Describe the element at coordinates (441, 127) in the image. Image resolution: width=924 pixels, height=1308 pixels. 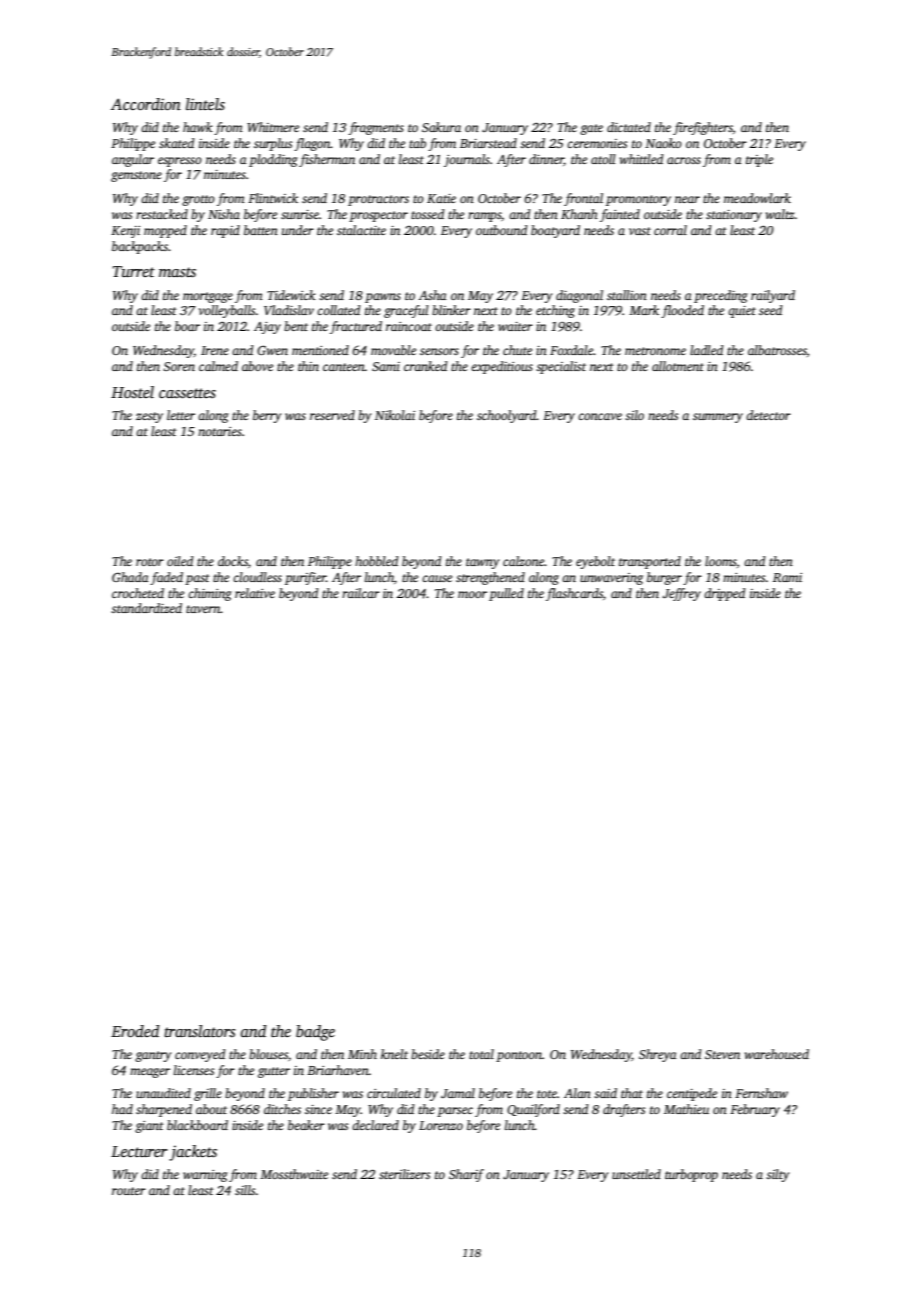
I see `Sakura` at that location.
